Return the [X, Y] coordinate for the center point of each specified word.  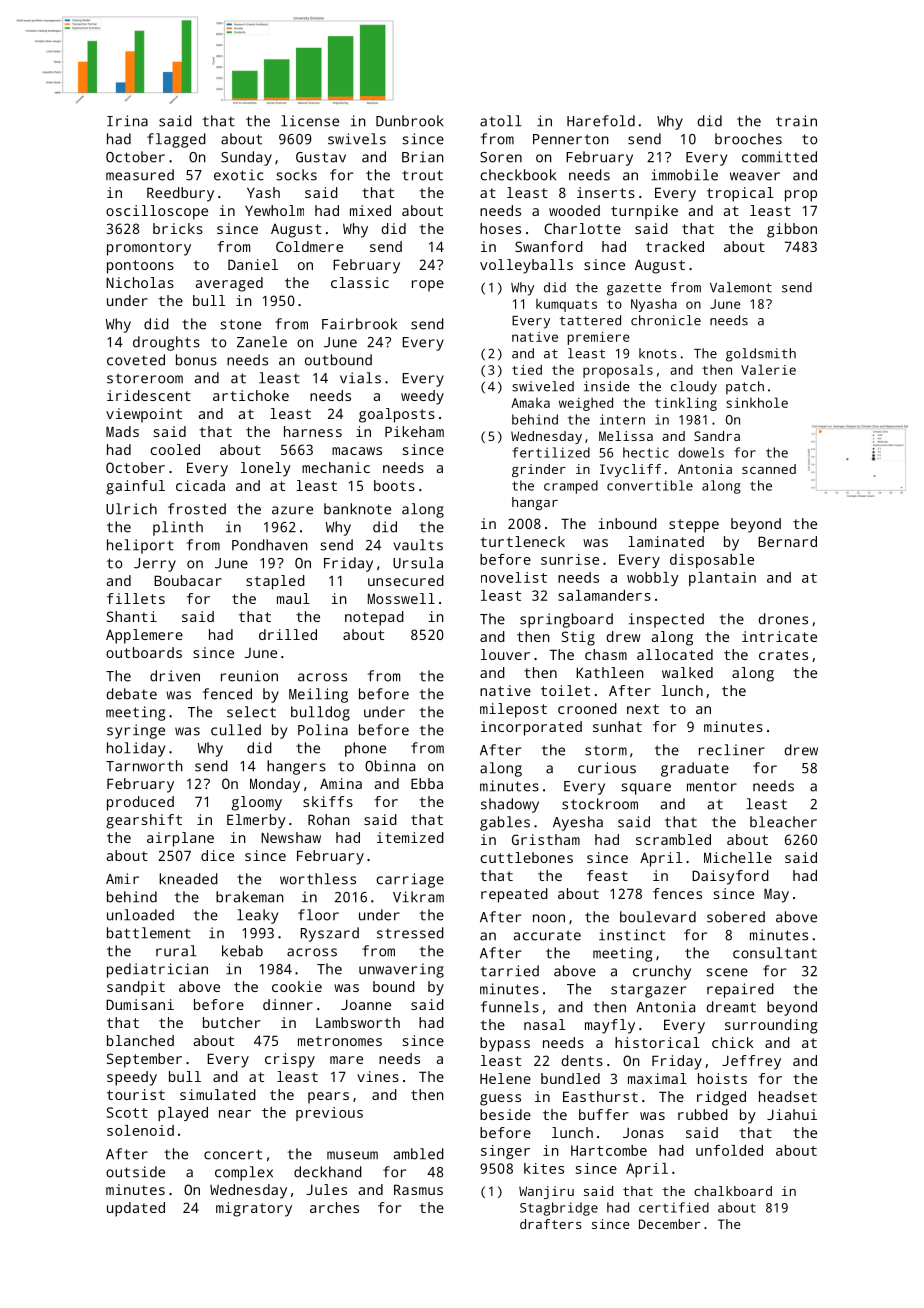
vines [378, 1076]
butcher [232, 1022]
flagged [176, 140]
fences [677, 893]
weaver [755, 176]
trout [422, 175]
